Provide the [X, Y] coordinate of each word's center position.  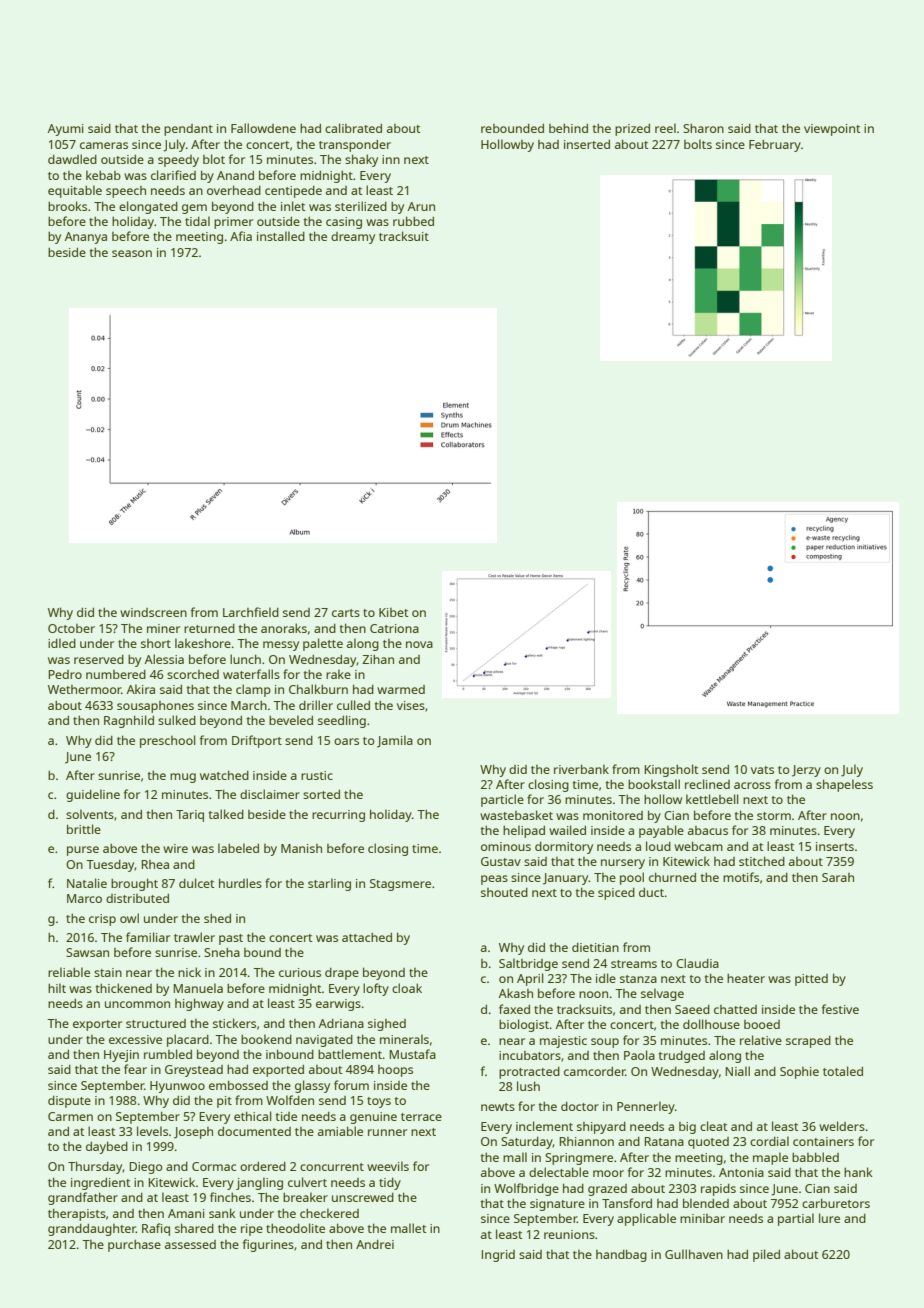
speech [126, 192]
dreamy [353, 238]
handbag [621, 1255]
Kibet [394, 612]
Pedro [65, 674]
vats [762, 770]
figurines [268, 1245]
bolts [698, 144]
